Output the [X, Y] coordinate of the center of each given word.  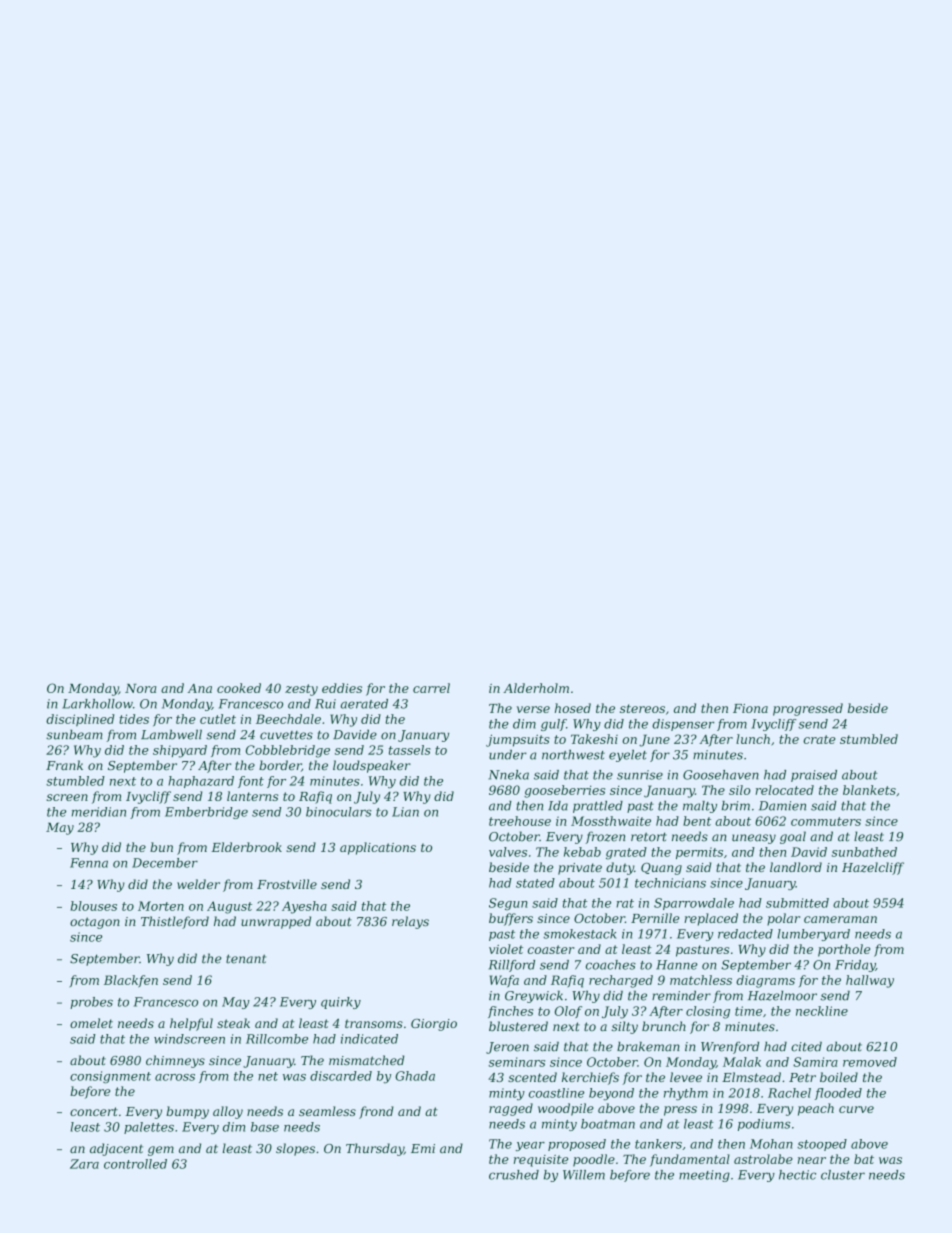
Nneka [509, 775]
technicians [670, 883]
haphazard [201, 782]
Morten [161, 906]
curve [856, 1109]
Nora [140, 688]
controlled [135, 1164]
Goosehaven [721, 775]
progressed [808, 709]
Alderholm [536, 688]
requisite [541, 1161]
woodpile [566, 1109]
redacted [745, 934]
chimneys [175, 1061]
